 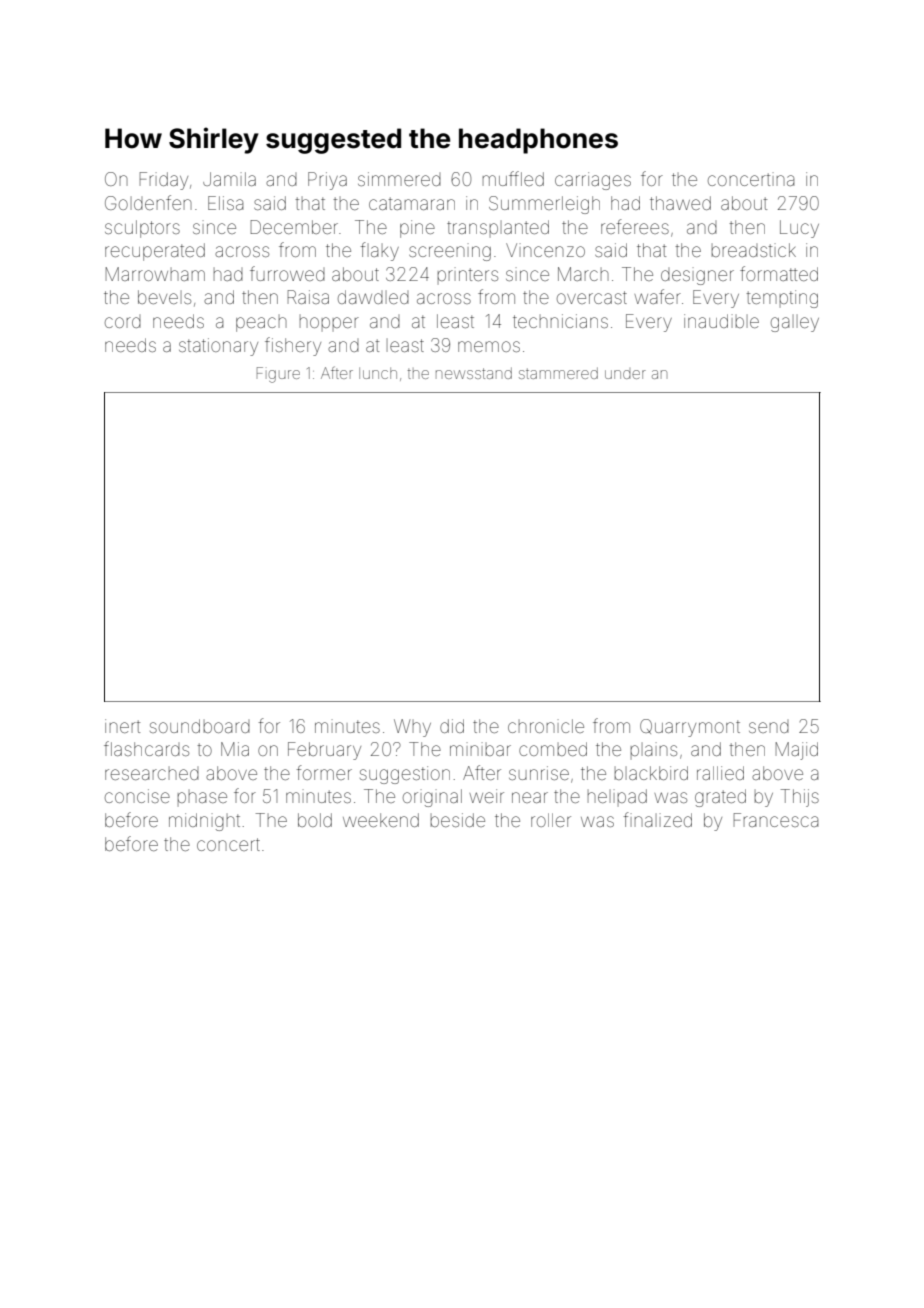 I want to click on newsstand, so click(x=474, y=373).
